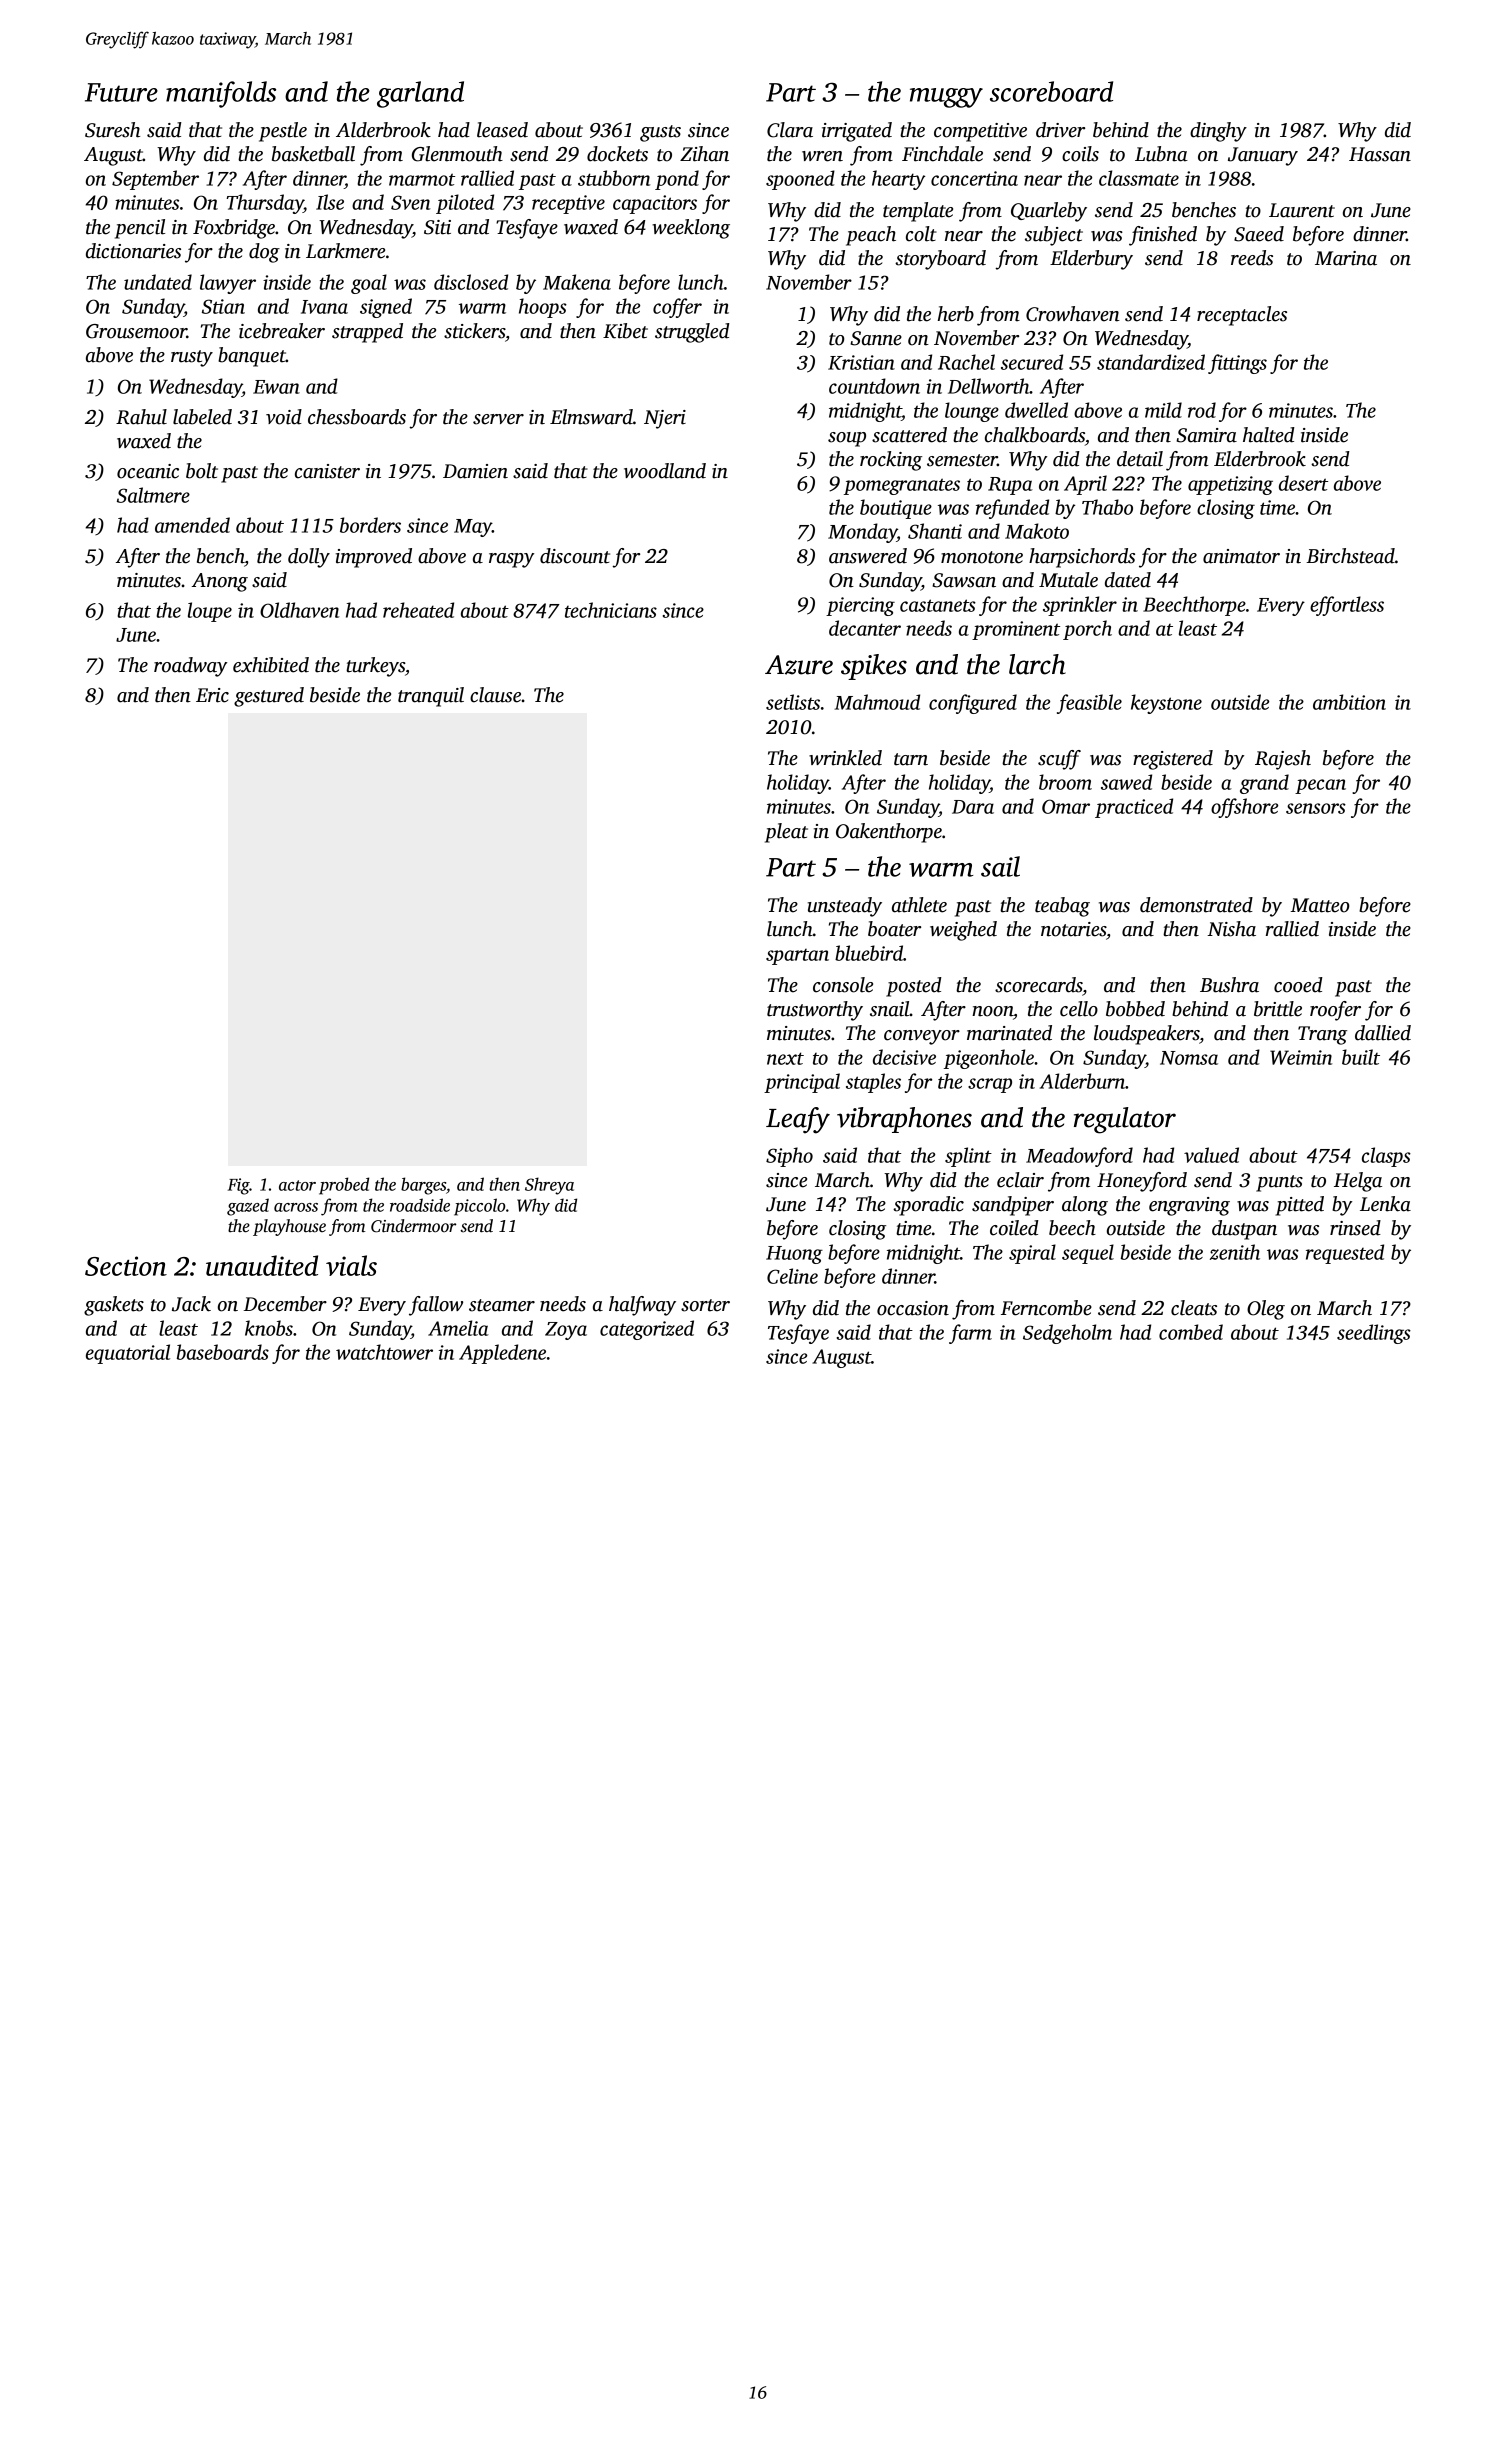 The width and height of the screenshot is (1496, 2464). Describe the element at coordinates (313, 154) in the screenshot. I see `basketball` at that location.
